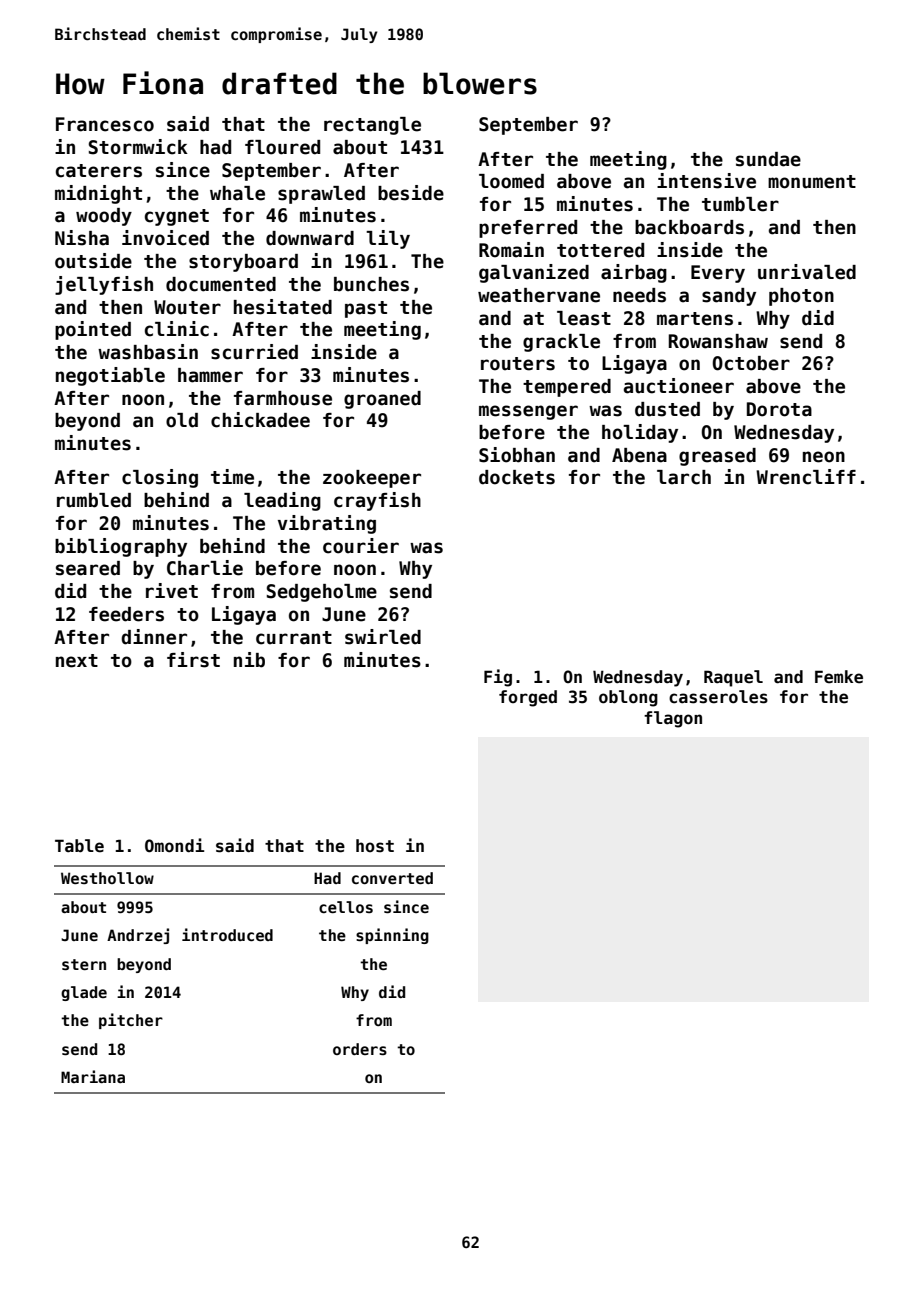 Image resolution: width=923 pixels, height=1312 pixels. Describe the element at coordinates (839, 677) in the image. I see `Femke` at that location.
